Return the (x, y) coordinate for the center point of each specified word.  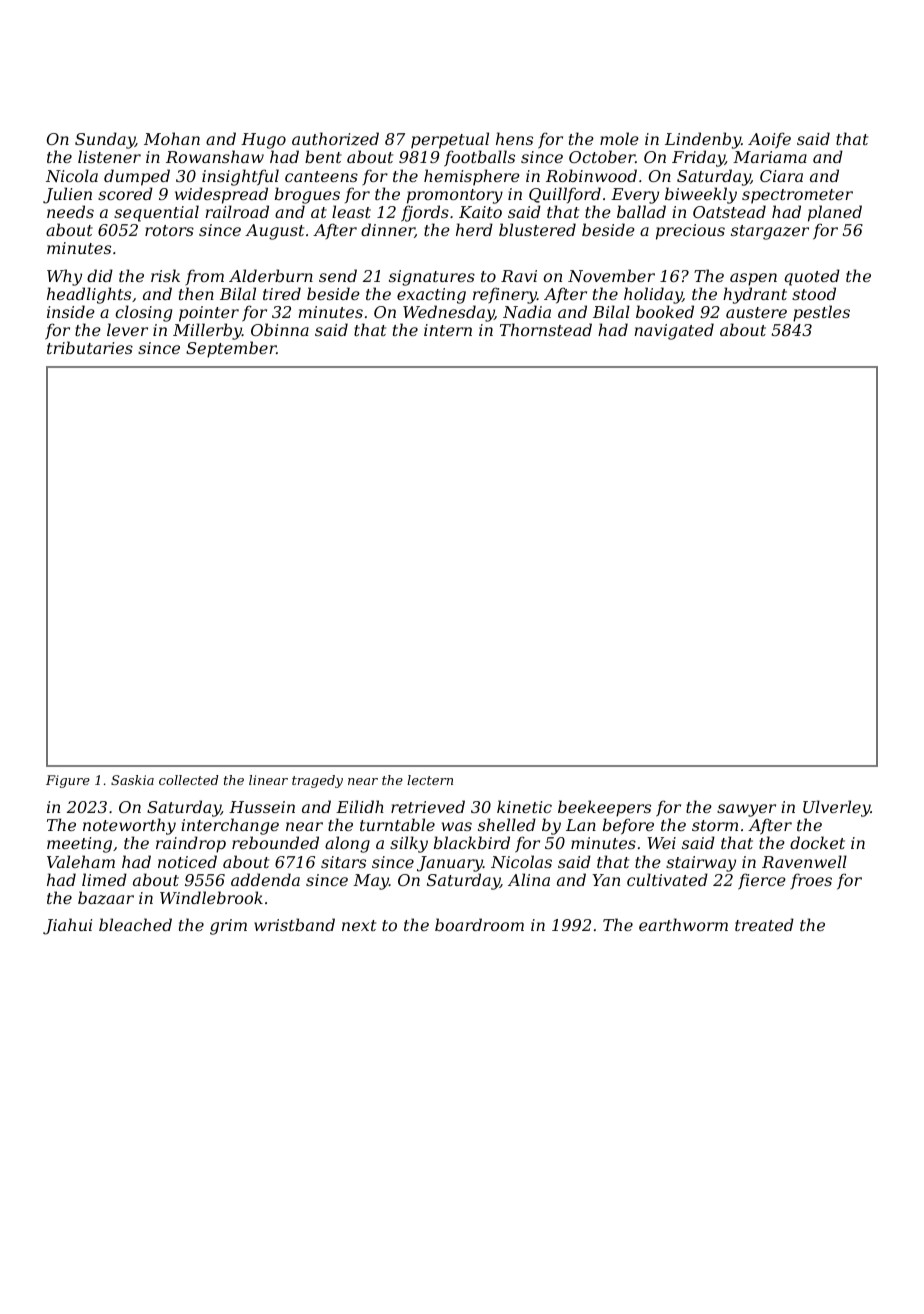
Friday (698, 158)
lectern (430, 780)
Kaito (480, 212)
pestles (821, 313)
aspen (753, 279)
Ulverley (836, 808)
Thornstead (546, 329)
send (338, 275)
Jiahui (67, 926)
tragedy (317, 781)
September (231, 349)
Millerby (207, 331)
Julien (67, 195)
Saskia (132, 780)
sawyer (746, 810)
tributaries (90, 347)
